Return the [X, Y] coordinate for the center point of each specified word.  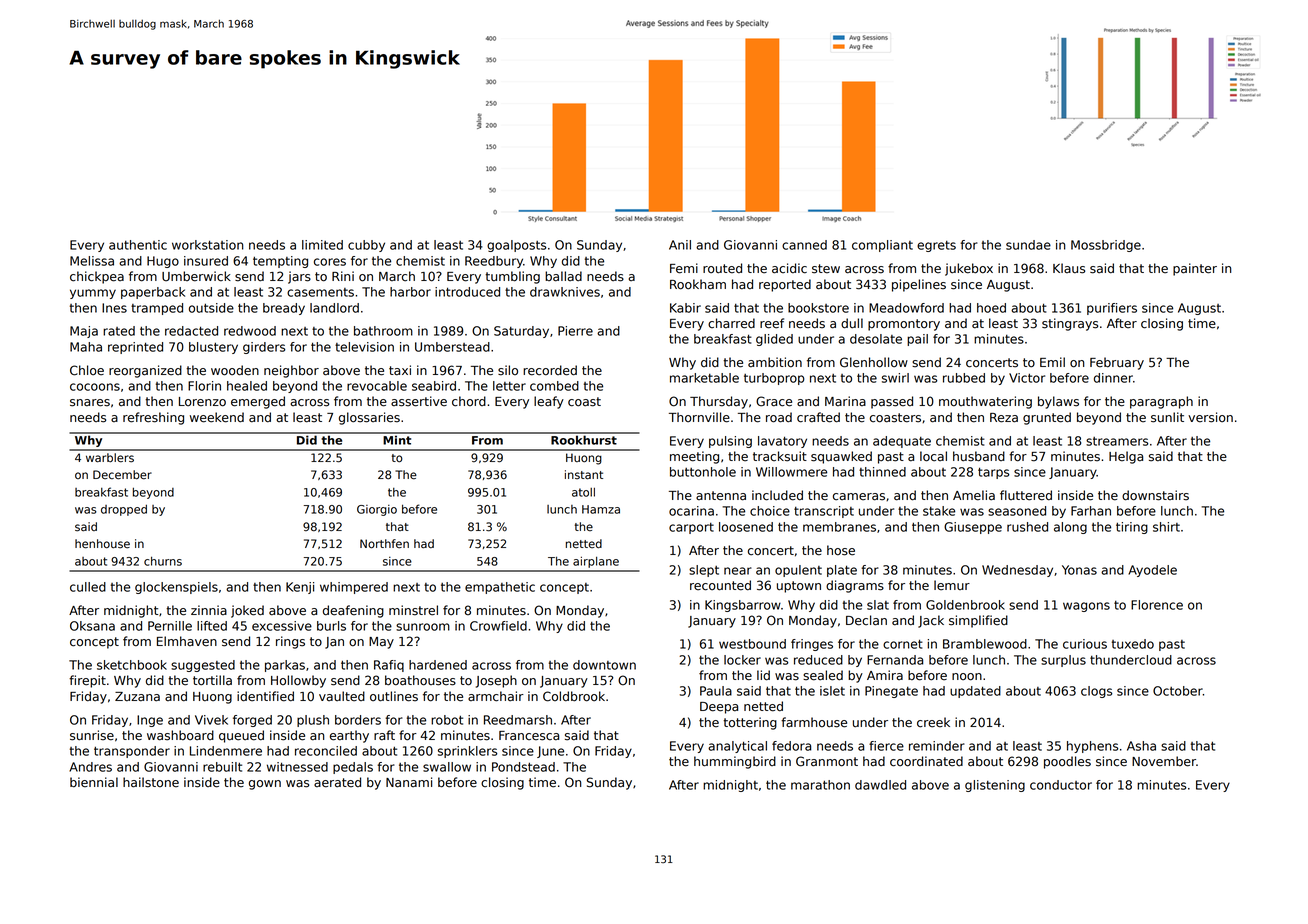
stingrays [1070, 324]
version [1210, 417]
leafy [549, 402]
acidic [789, 268]
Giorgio [377, 510]
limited [322, 245]
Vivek [211, 720]
